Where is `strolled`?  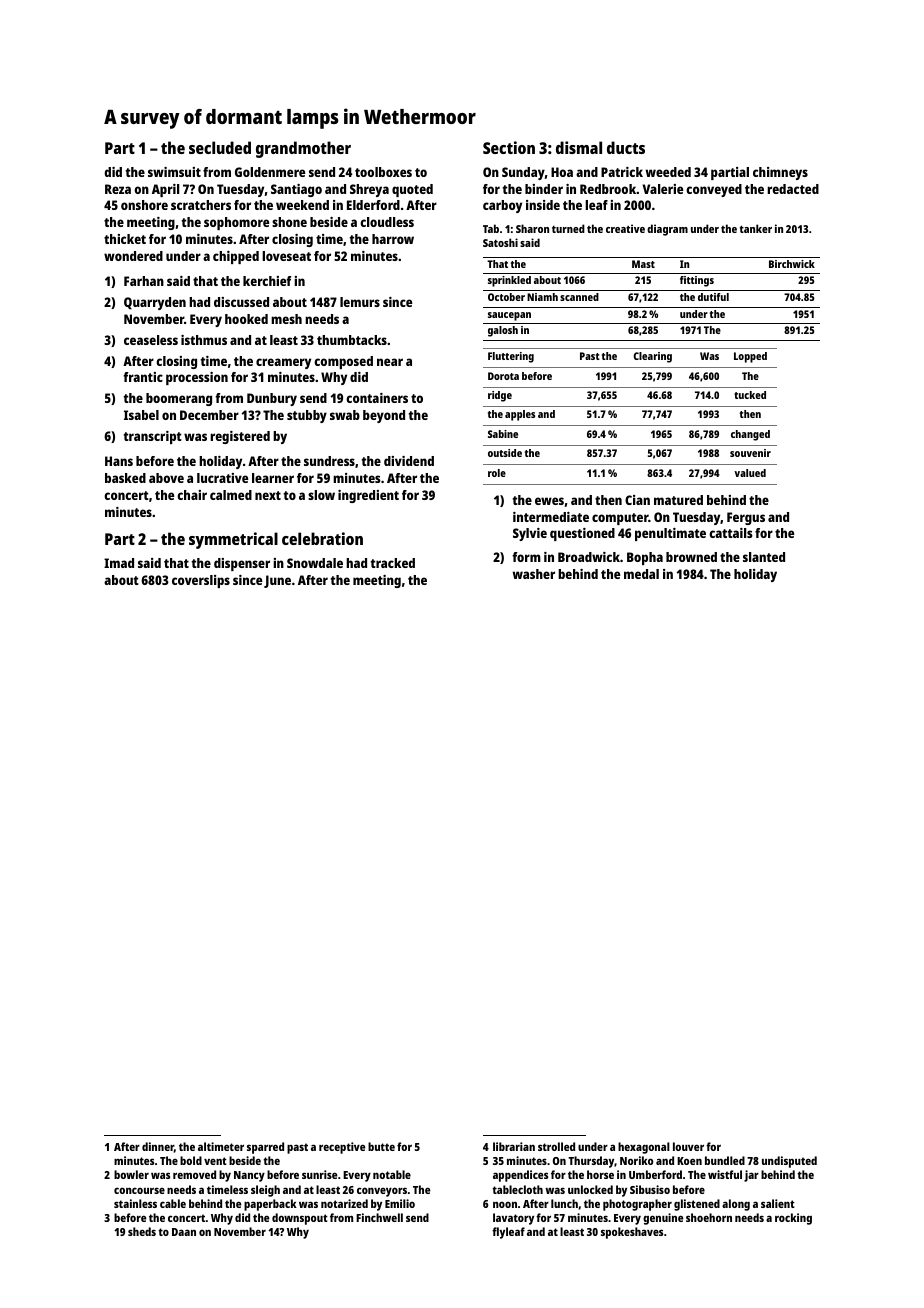 strolled is located at coordinates (556, 1146).
